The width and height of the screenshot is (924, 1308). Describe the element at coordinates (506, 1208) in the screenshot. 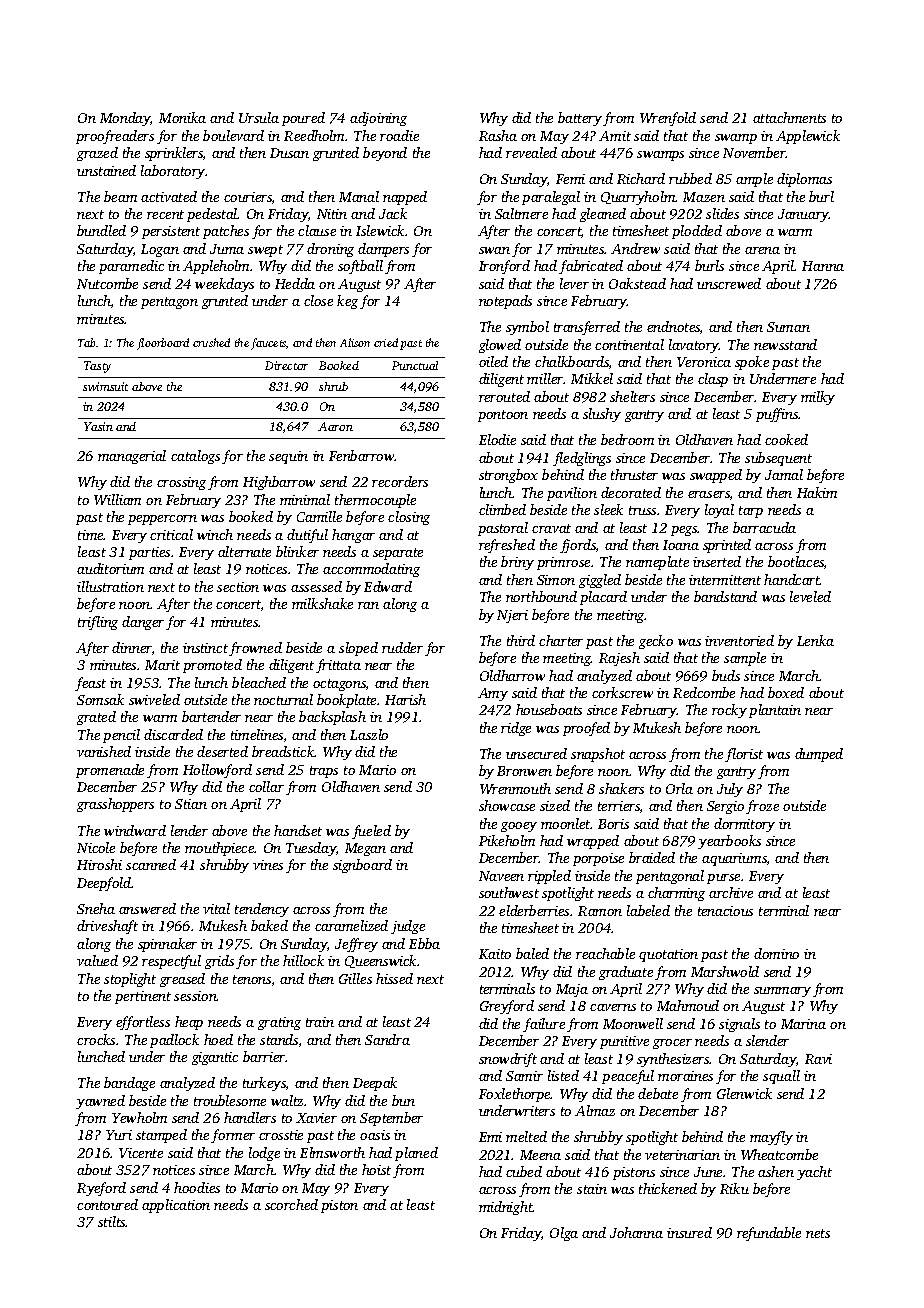

I see `midnight` at that location.
